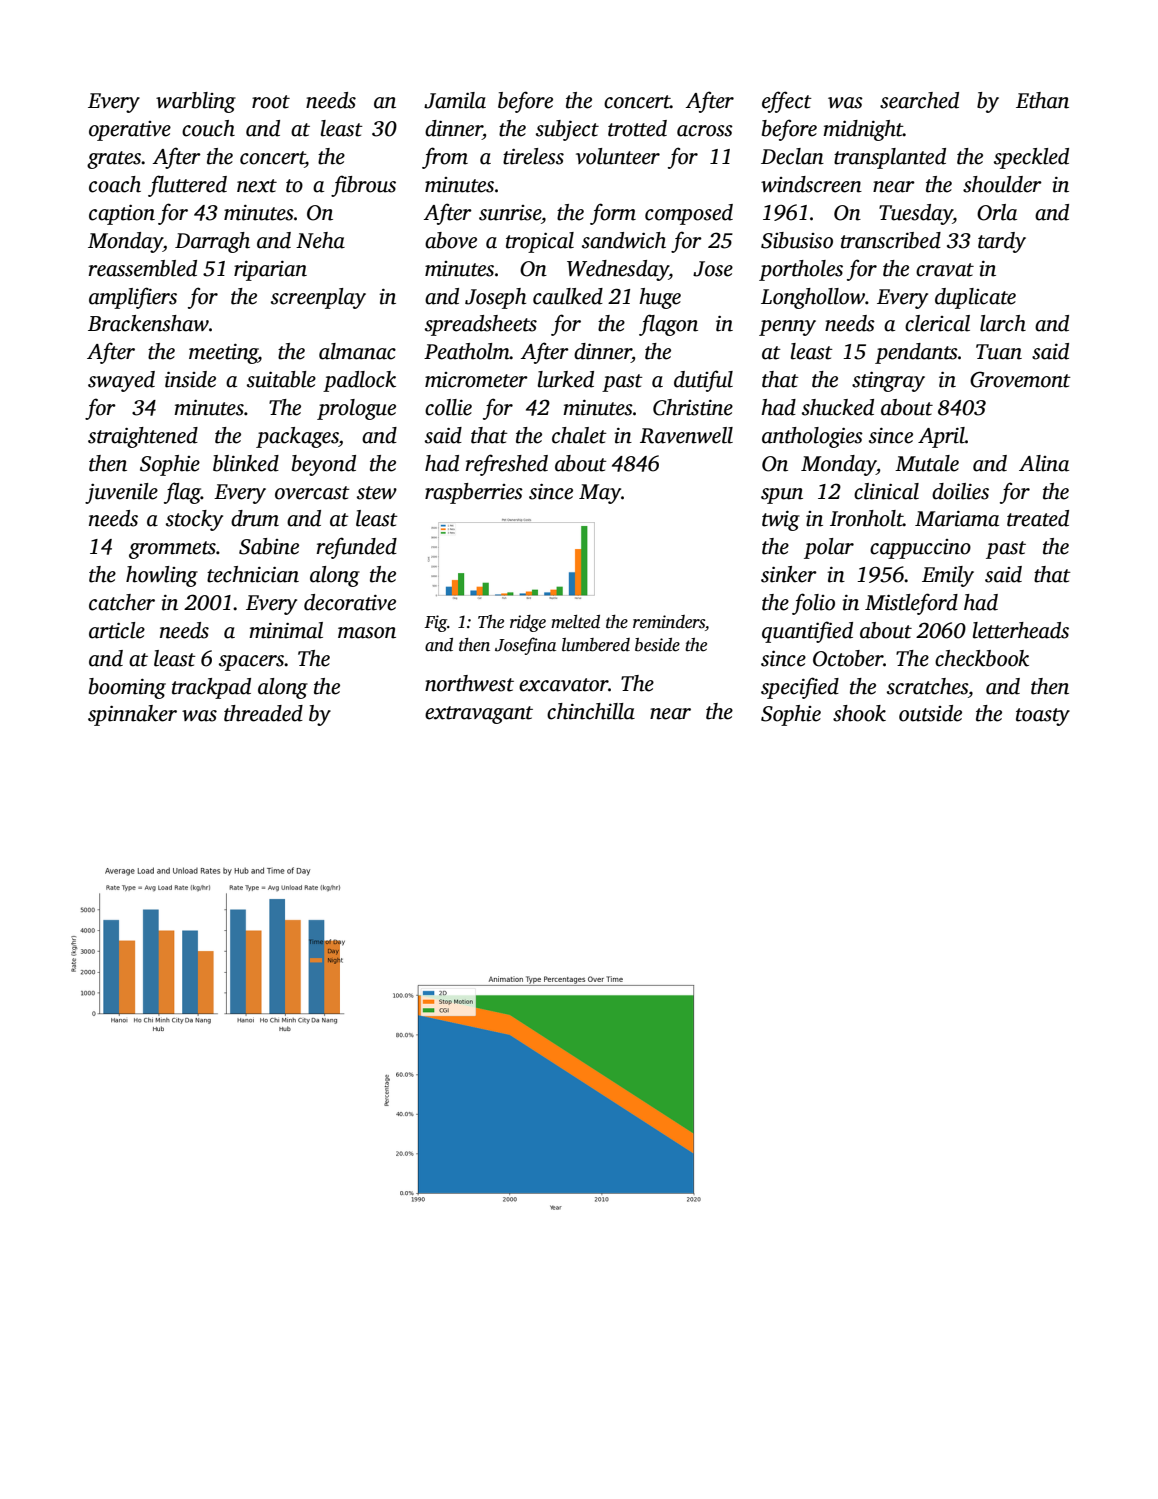 This screenshot has width=1158, height=1499. Describe the element at coordinates (223, 354) in the screenshot. I see `meeting` at that location.
